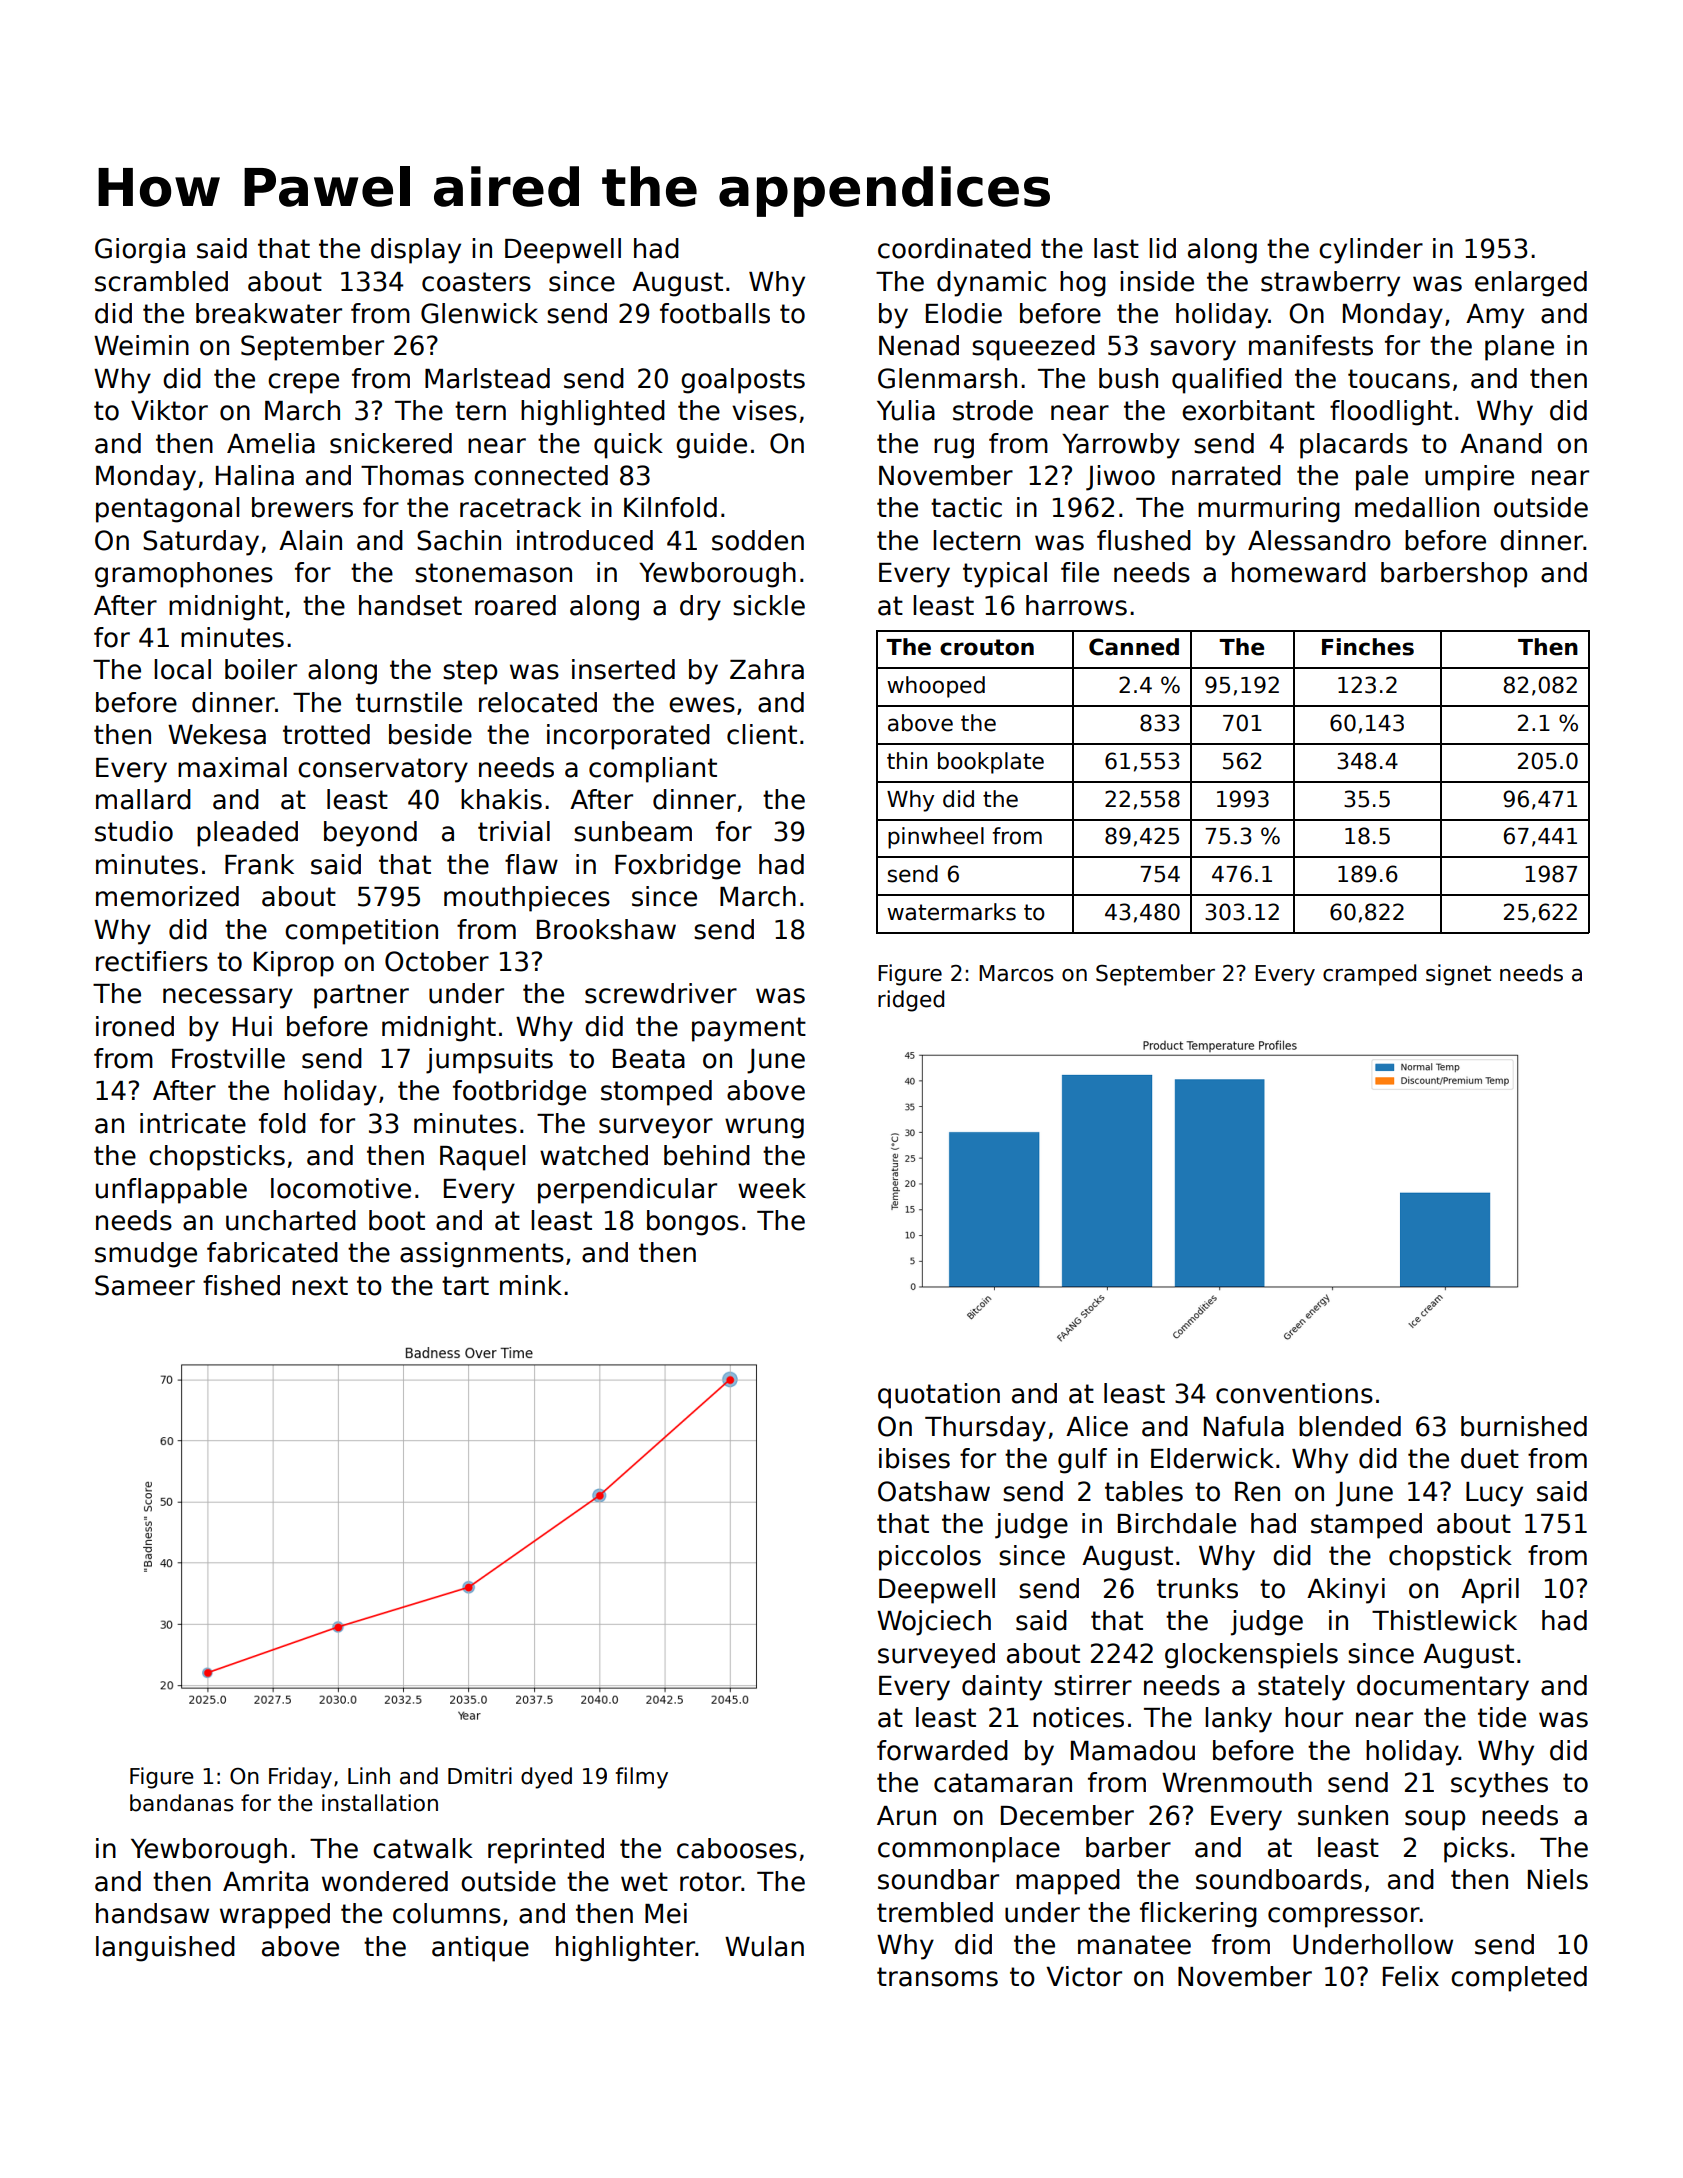 The width and height of the screenshot is (1683, 2178). Describe the element at coordinates (1330, 284) in the screenshot. I see `strawberry` at that location.
